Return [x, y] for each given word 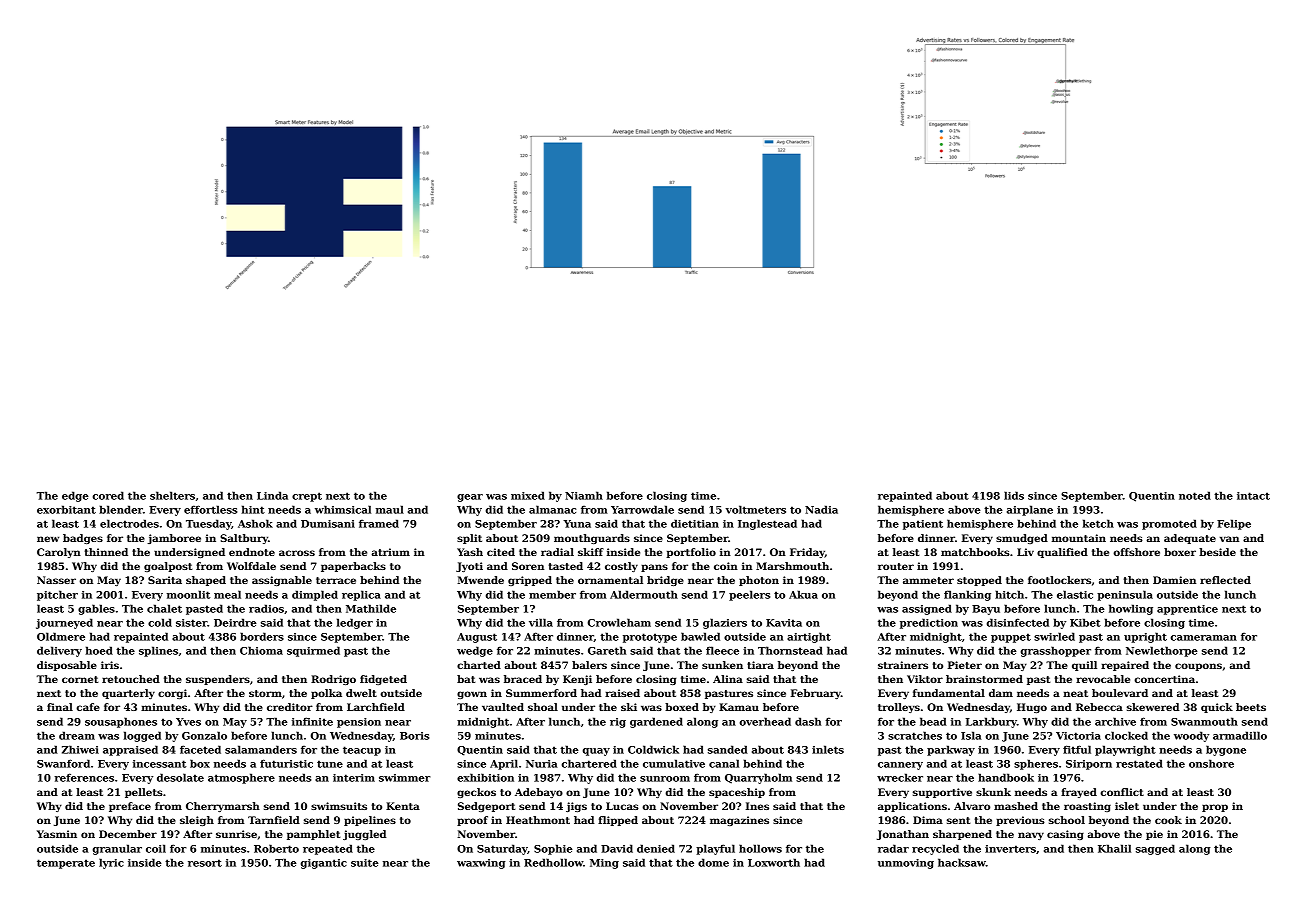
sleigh [197, 821]
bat [466, 679]
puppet [1011, 638]
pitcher [57, 595]
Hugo [1032, 708]
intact [1253, 496]
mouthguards [592, 539]
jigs [576, 807]
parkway [951, 750]
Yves [188, 722]
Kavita [784, 623]
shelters [172, 495]
